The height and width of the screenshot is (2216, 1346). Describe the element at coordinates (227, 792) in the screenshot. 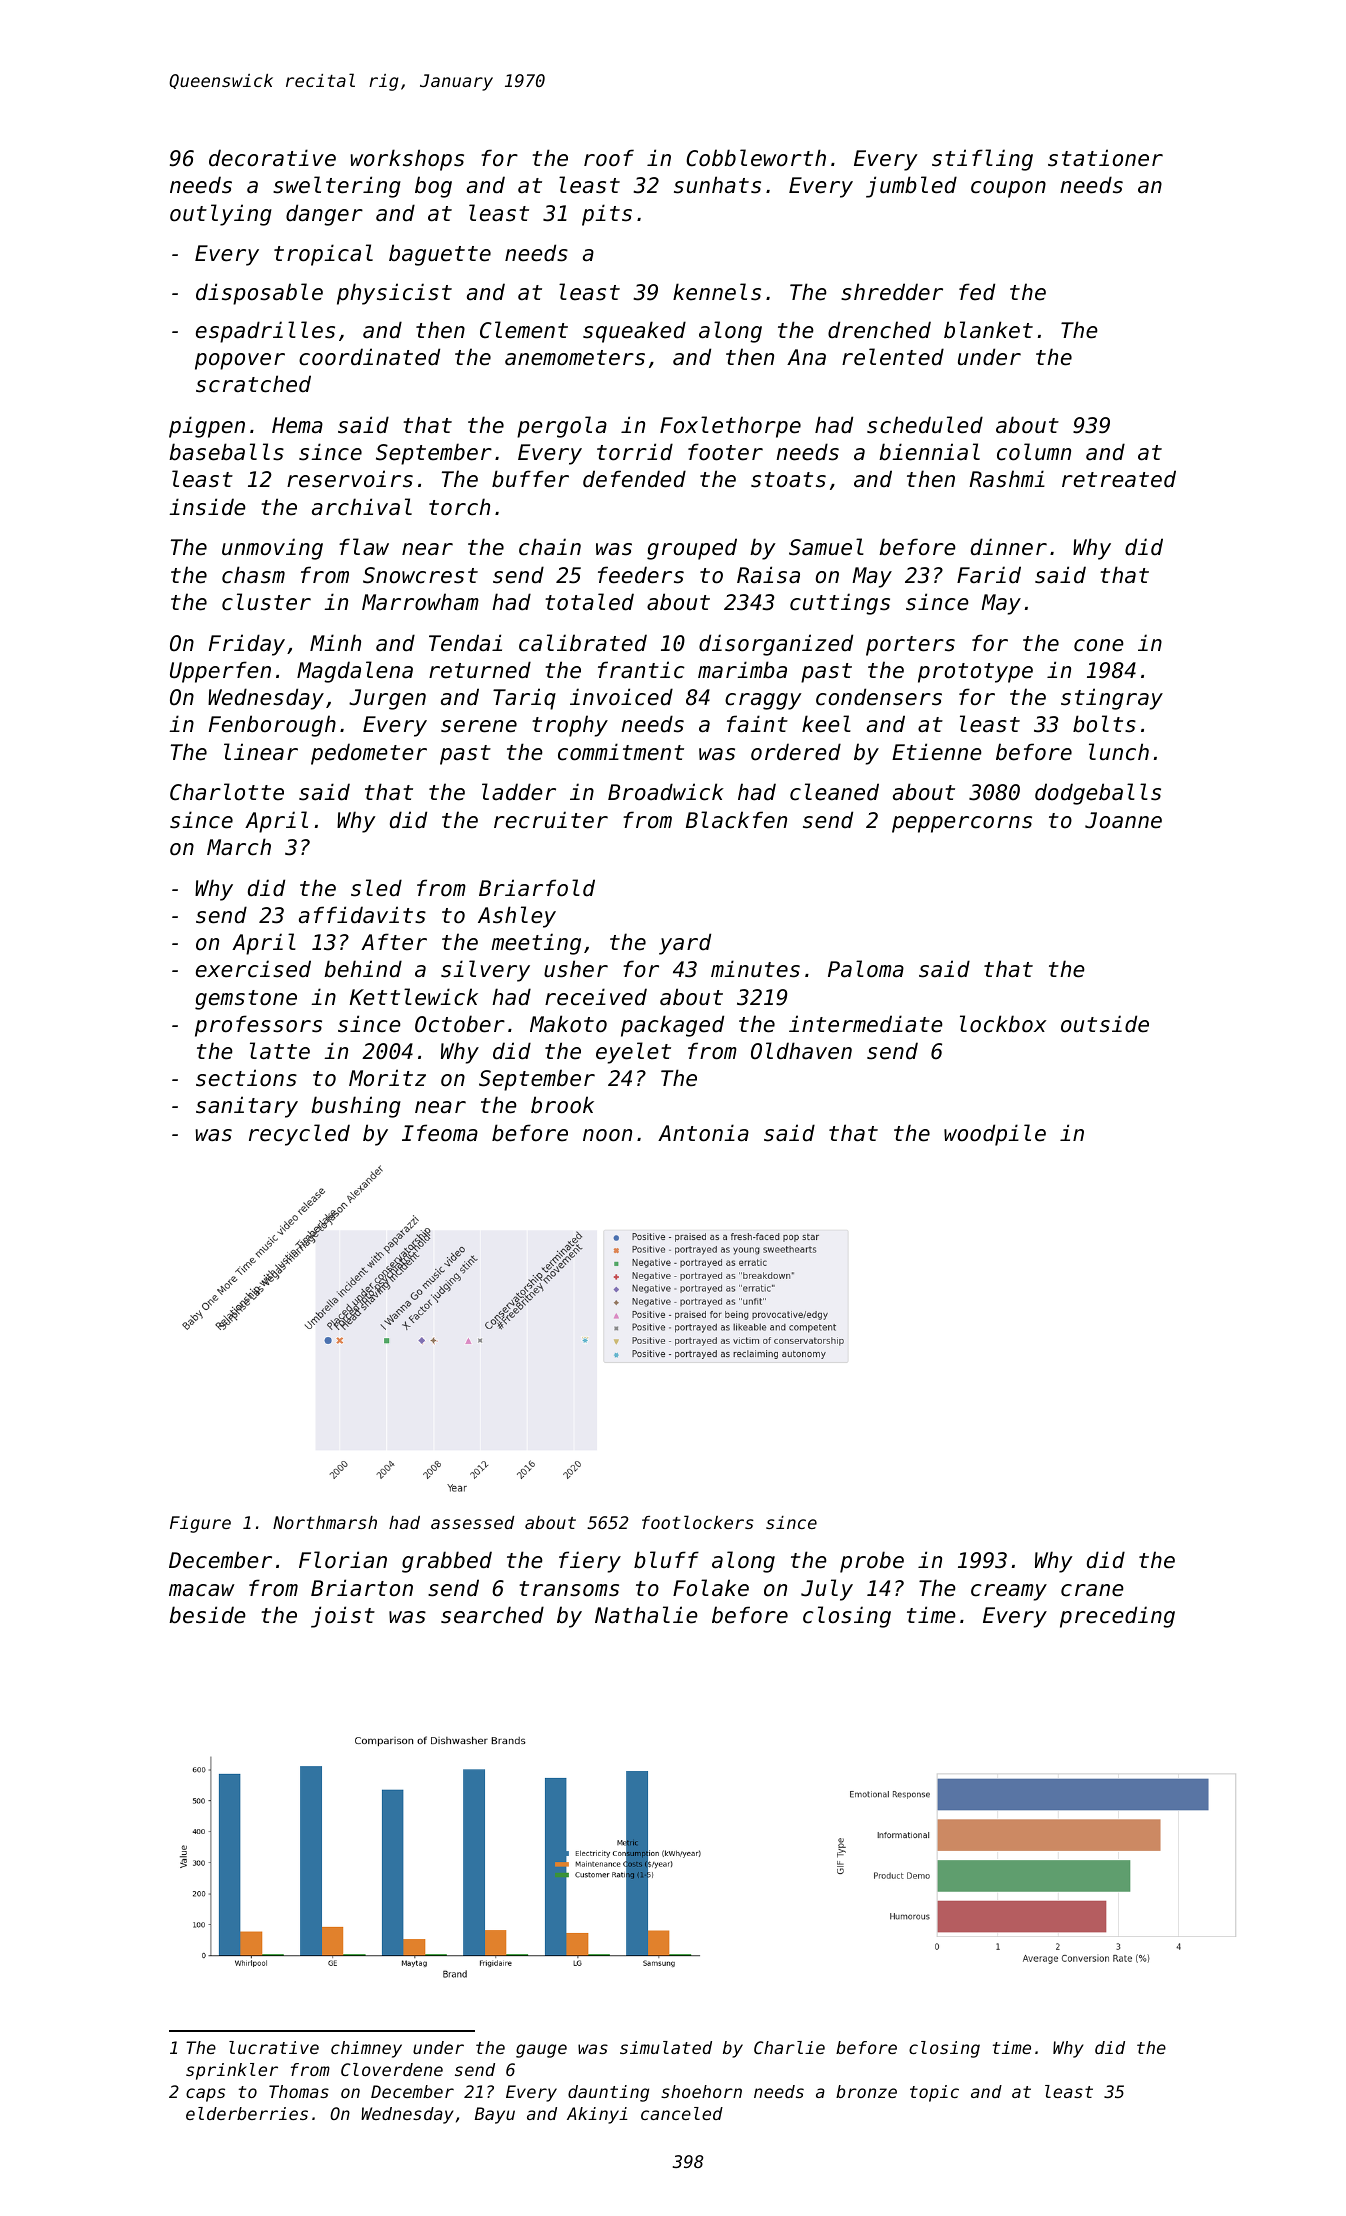

I see `Charlotte` at that location.
